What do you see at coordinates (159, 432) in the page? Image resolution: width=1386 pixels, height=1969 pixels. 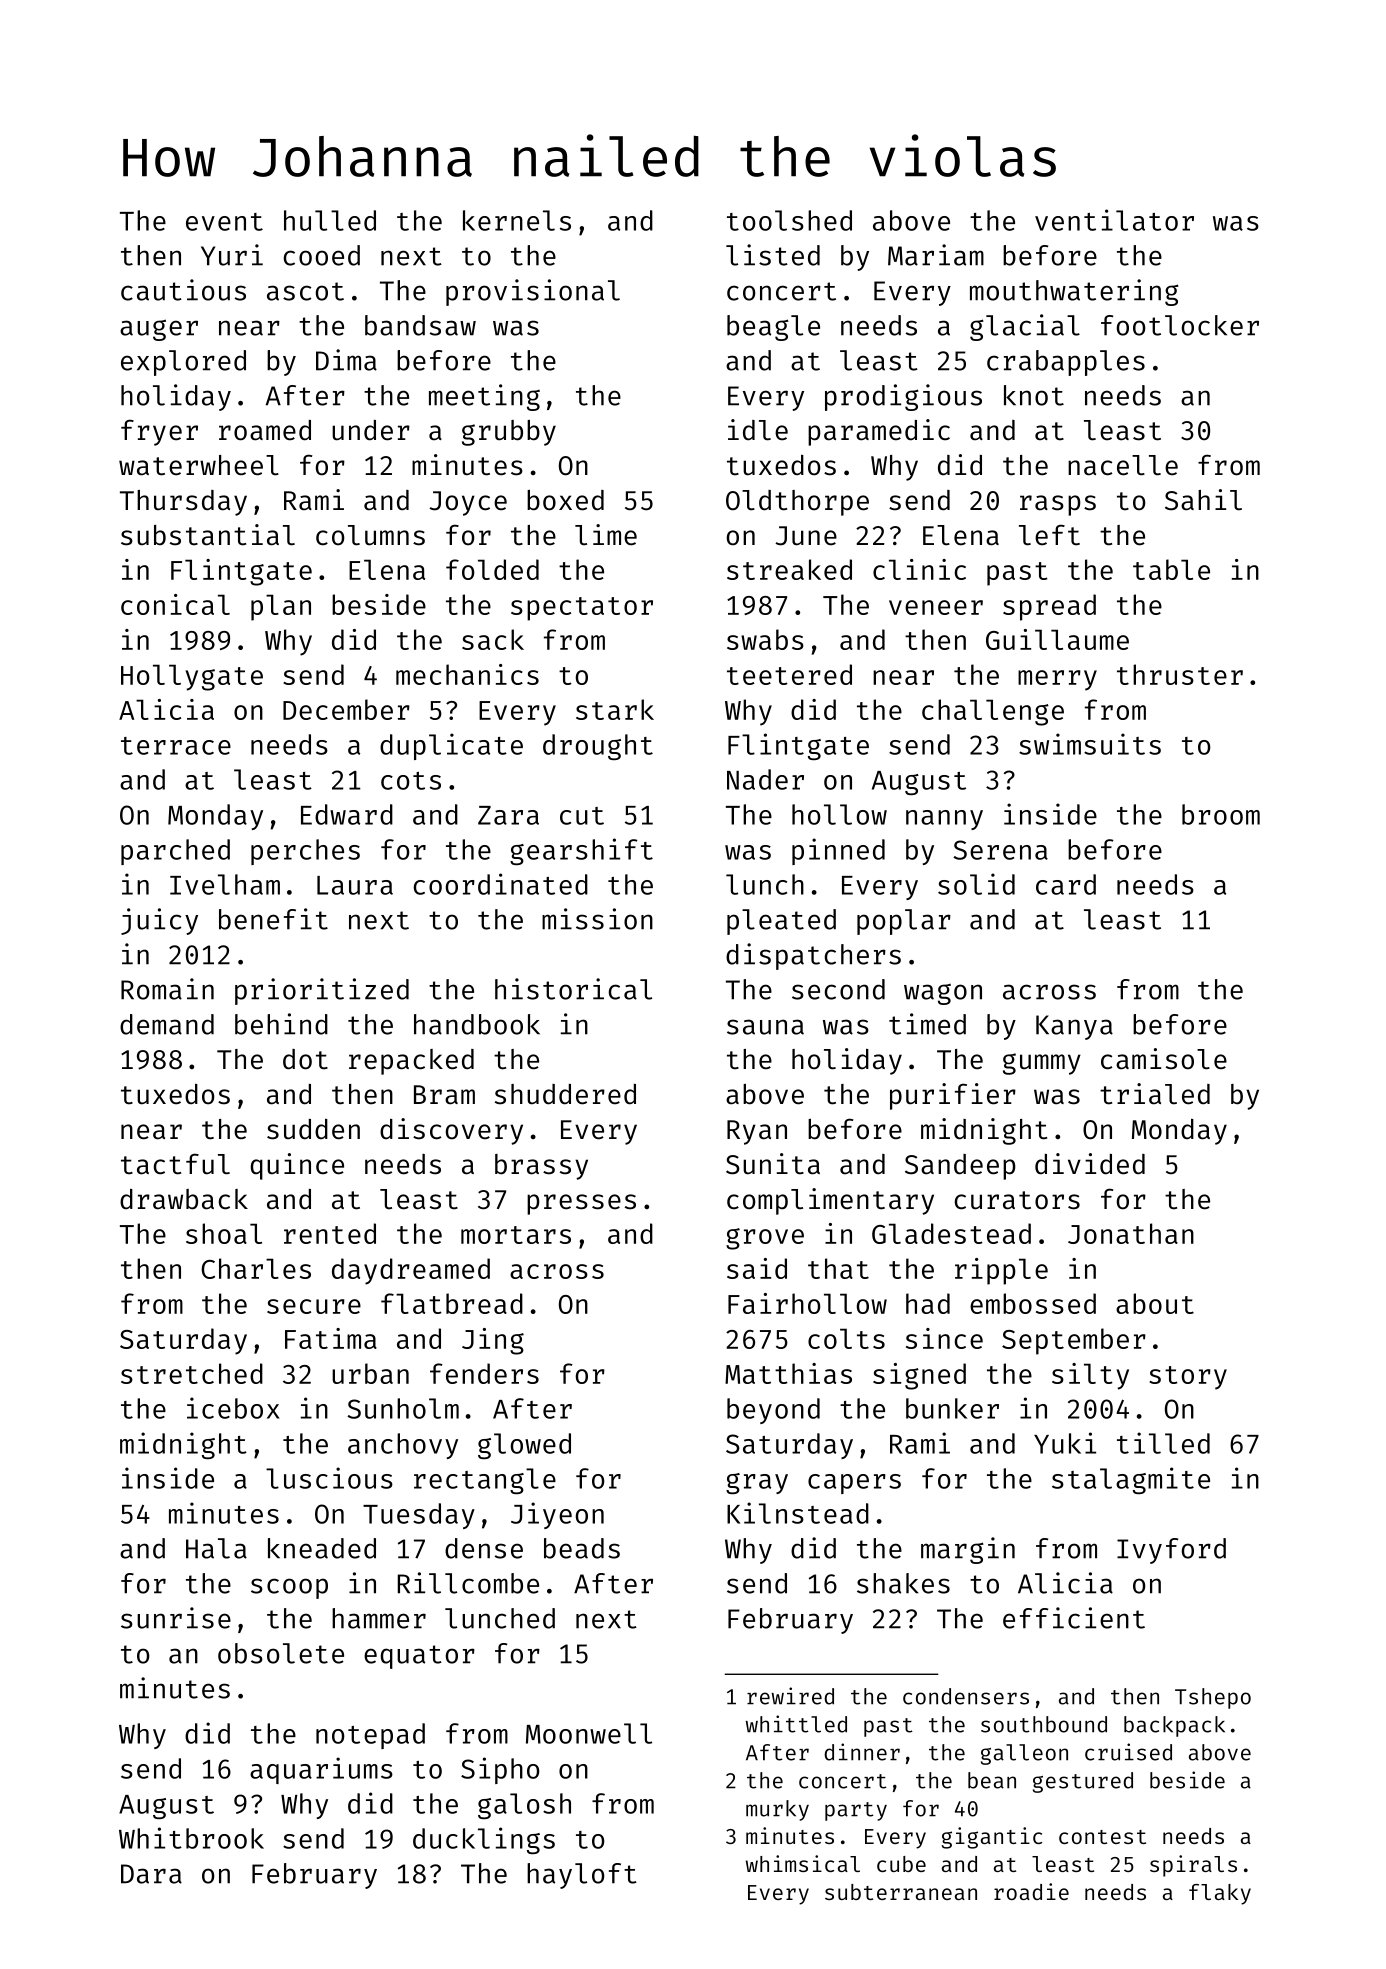 I see `fryer` at bounding box center [159, 432].
